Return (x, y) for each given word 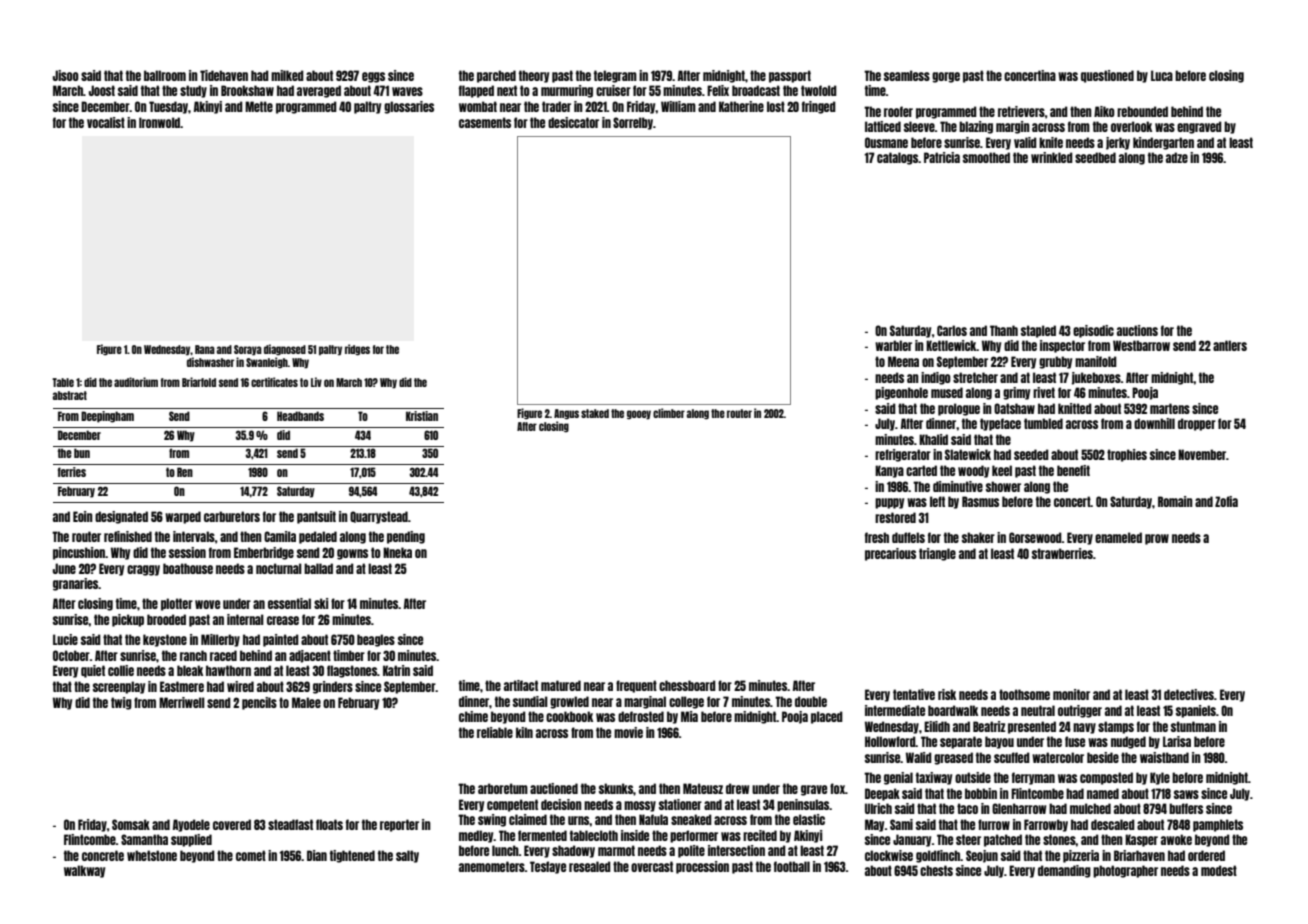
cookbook (569, 716)
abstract (70, 395)
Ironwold (159, 122)
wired (240, 686)
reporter (399, 825)
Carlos (952, 330)
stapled (1038, 331)
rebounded (1142, 111)
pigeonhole (901, 393)
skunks (616, 788)
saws (1186, 794)
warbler (893, 345)
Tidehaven (224, 75)
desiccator (573, 122)
